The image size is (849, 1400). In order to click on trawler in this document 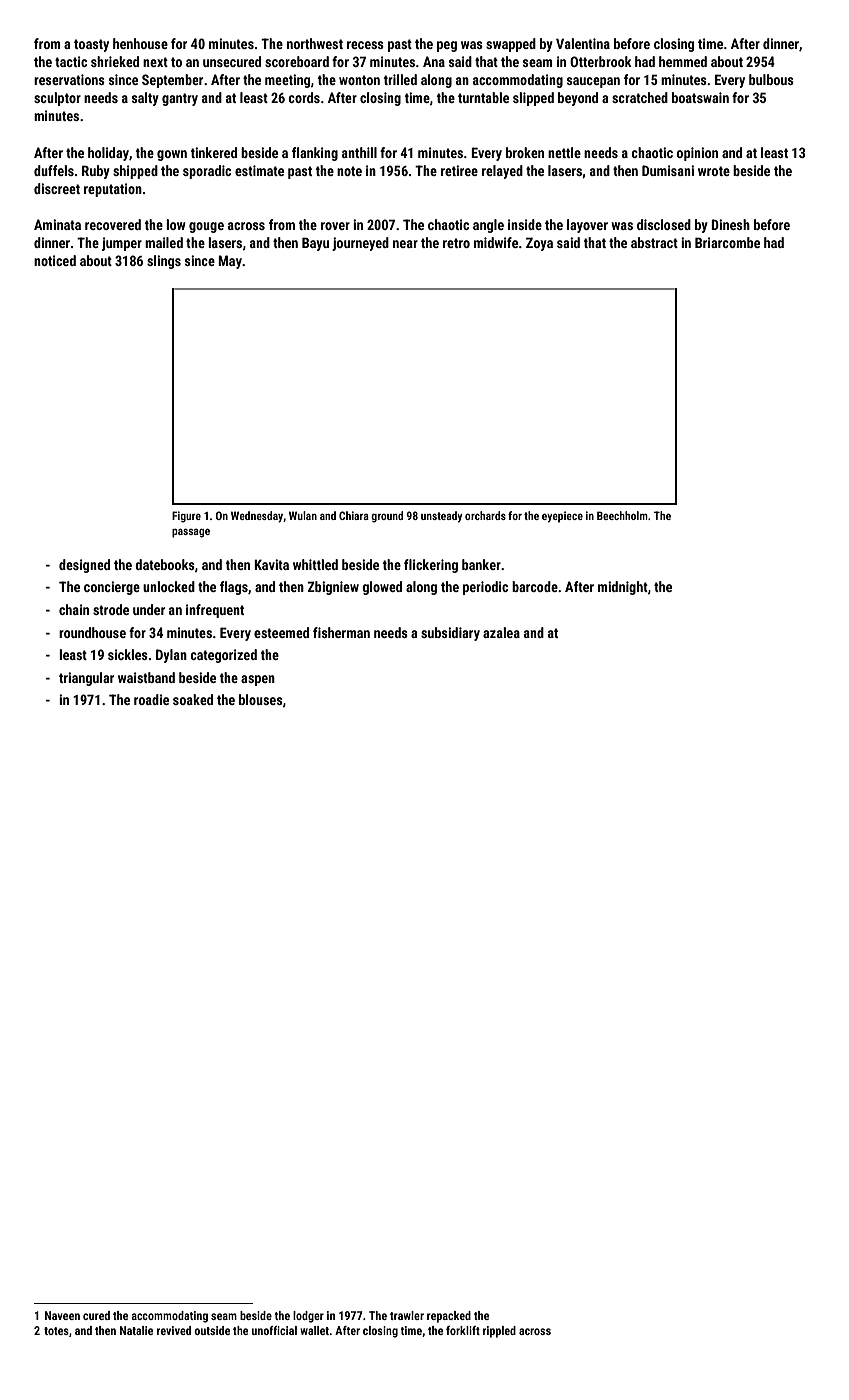, I will do `click(407, 1315)`.
